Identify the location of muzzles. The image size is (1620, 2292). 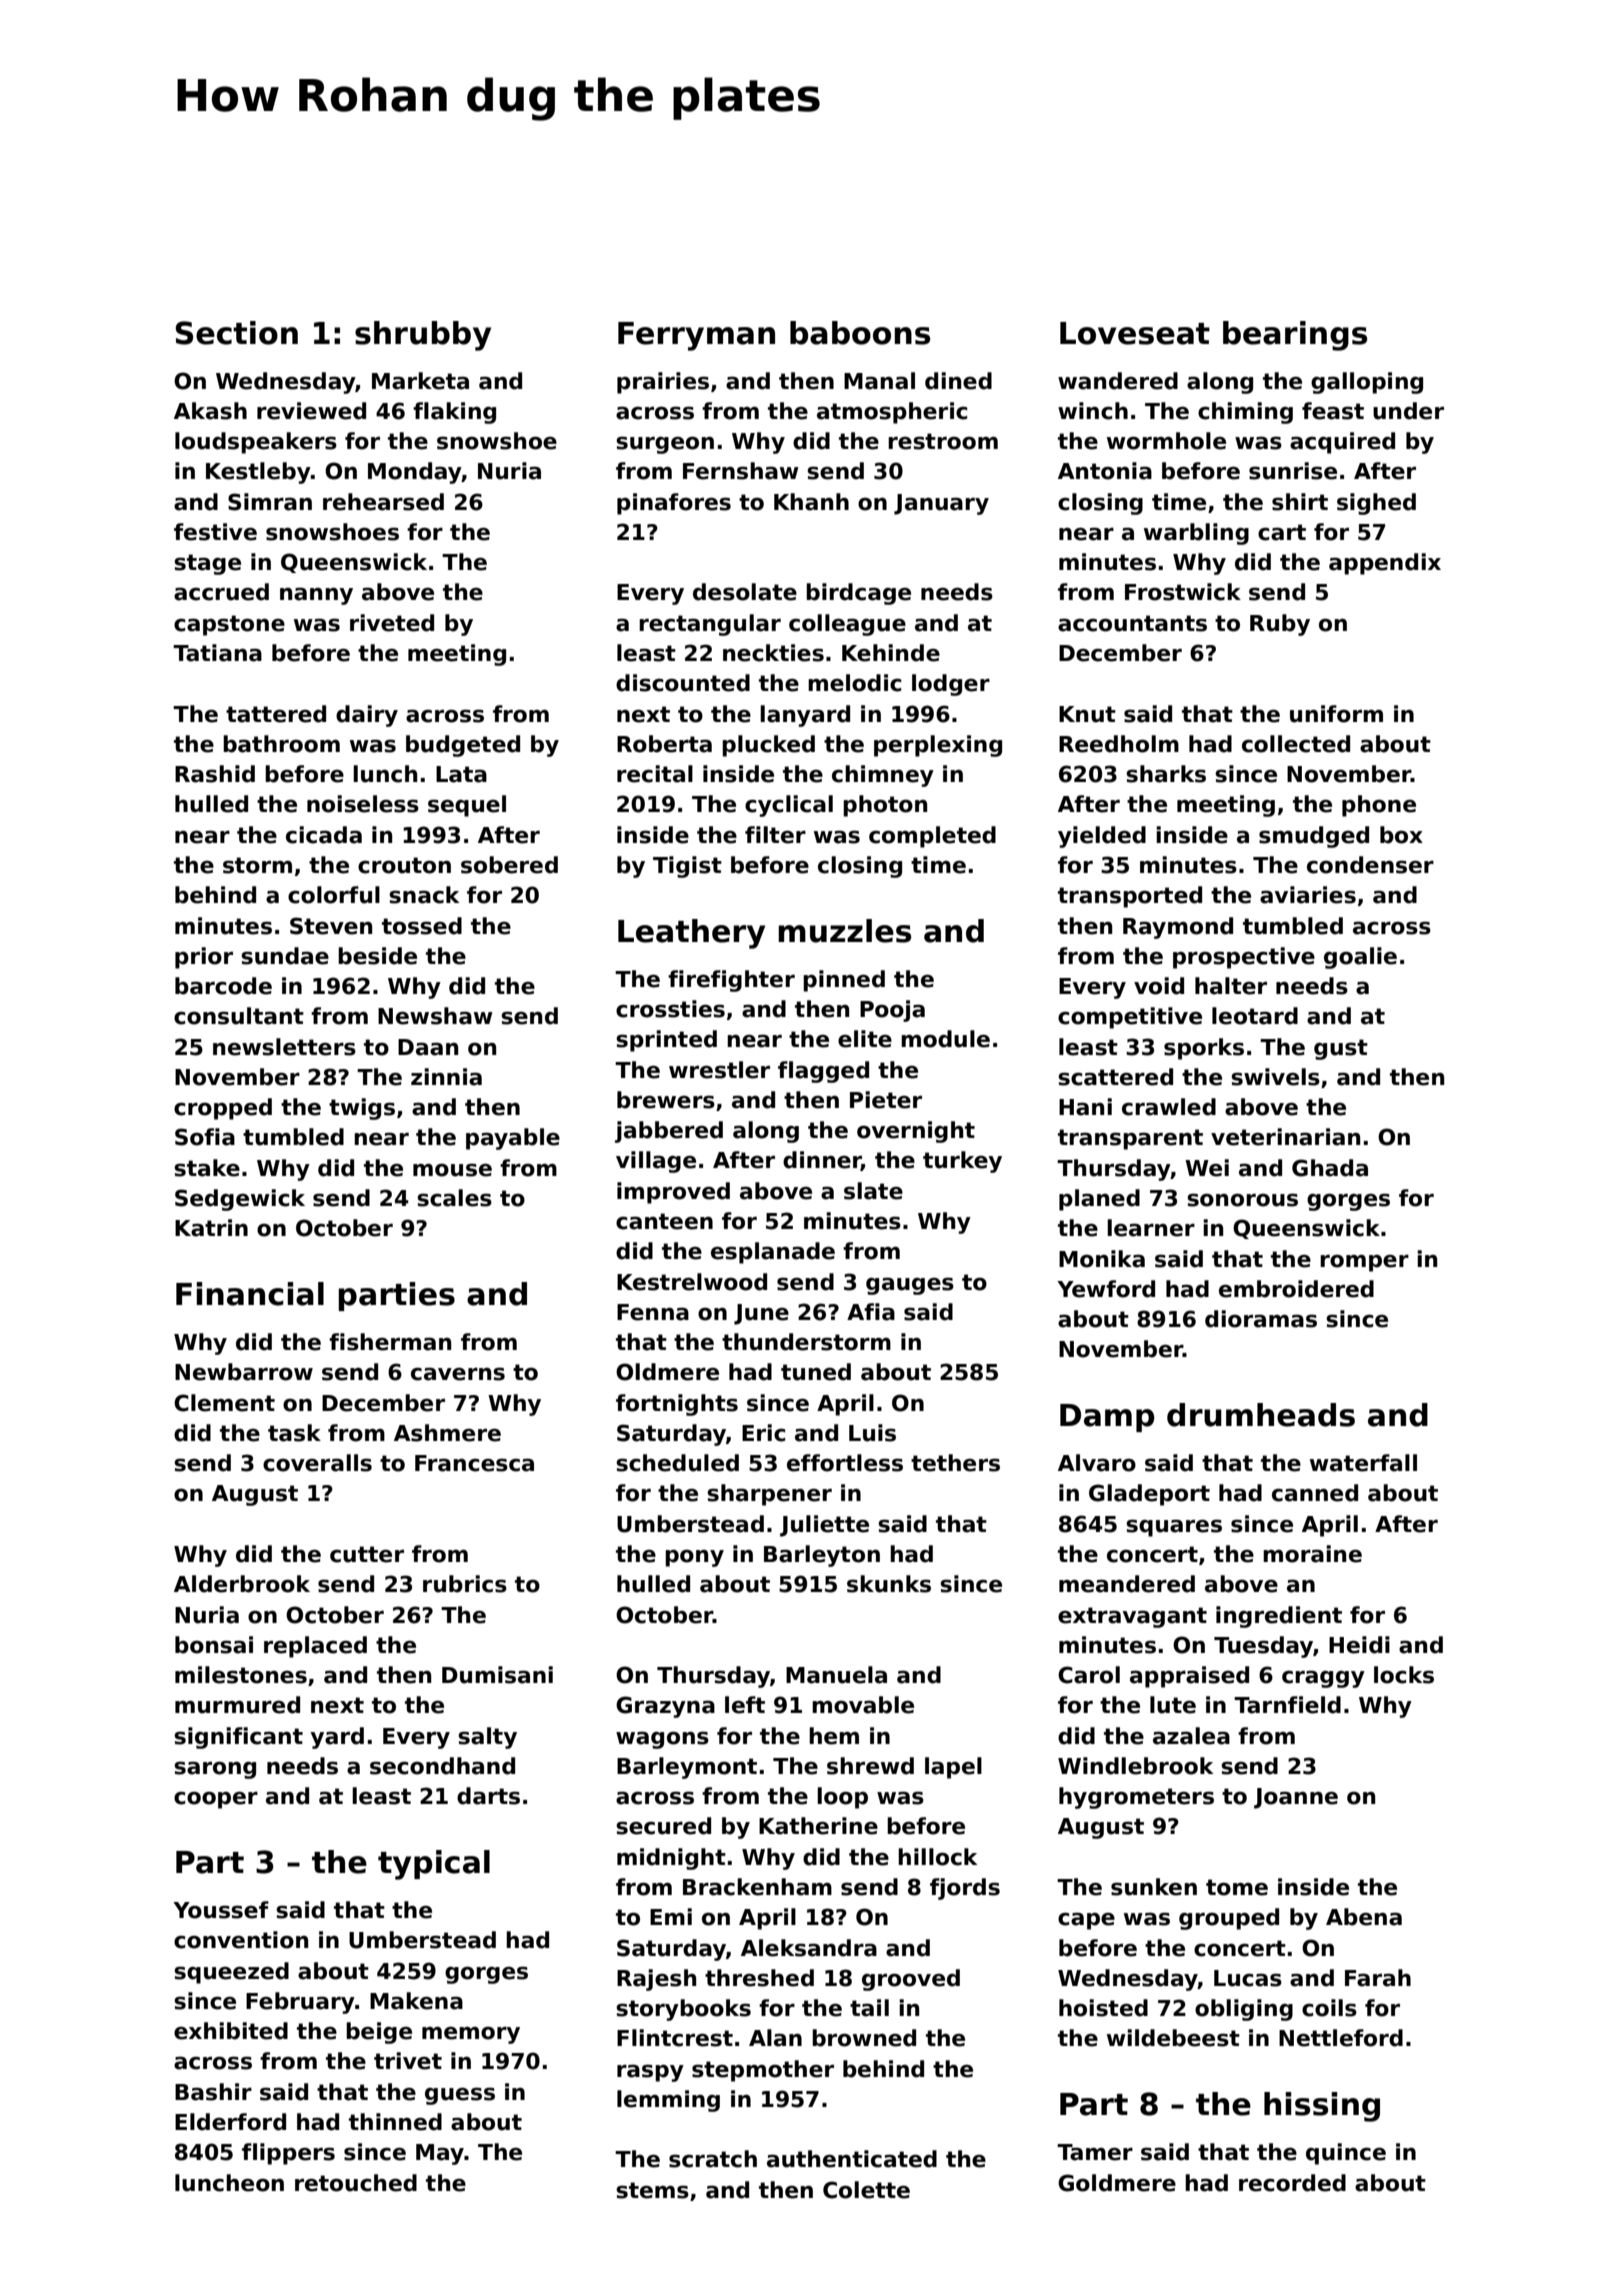
(844, 931).
